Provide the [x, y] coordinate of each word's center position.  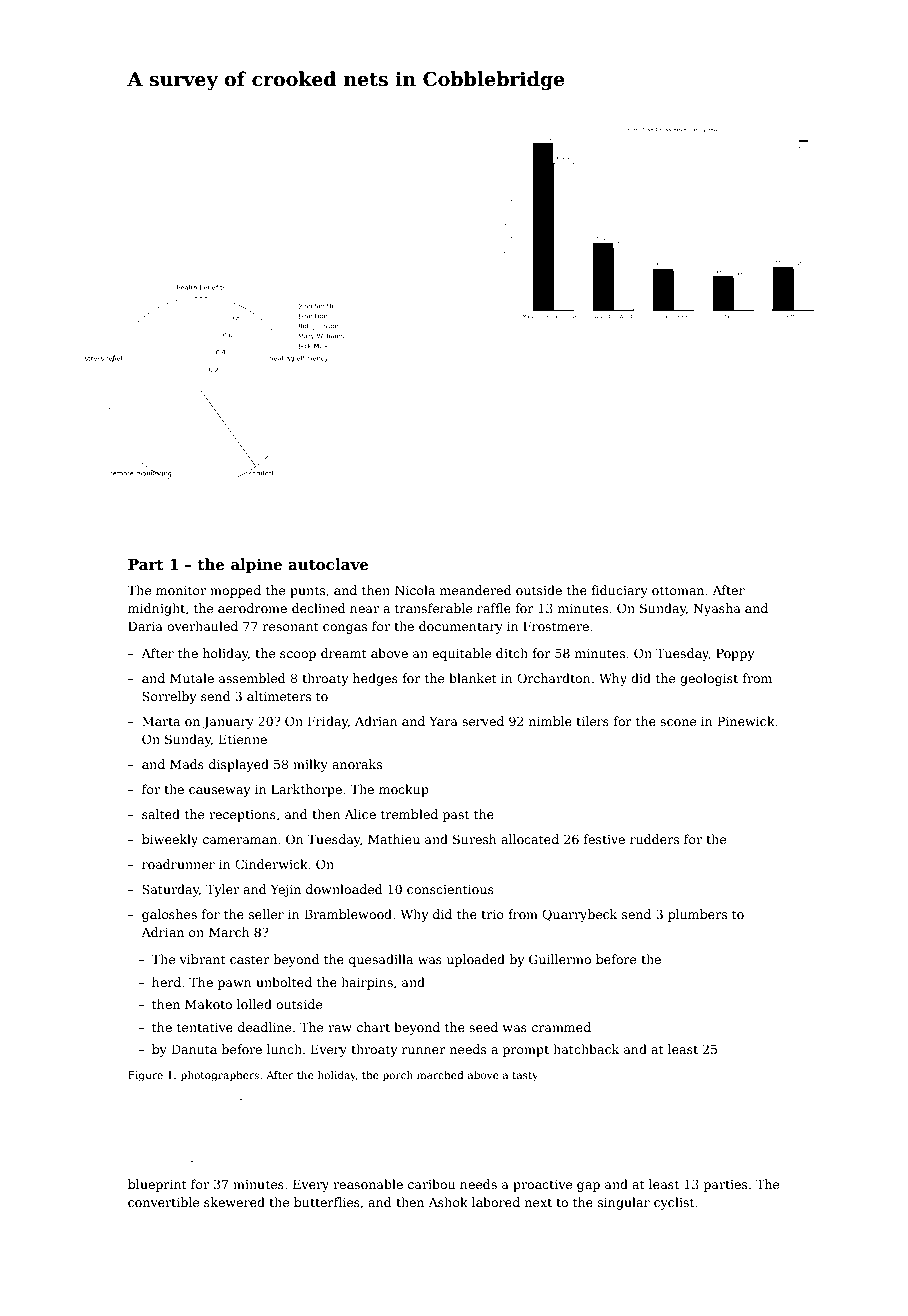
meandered [476, 590]
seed [483, 1027]
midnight [156, 609]
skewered [234, 1202]
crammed [561, 1027]
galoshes [169, 915]
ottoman [678, 590]
